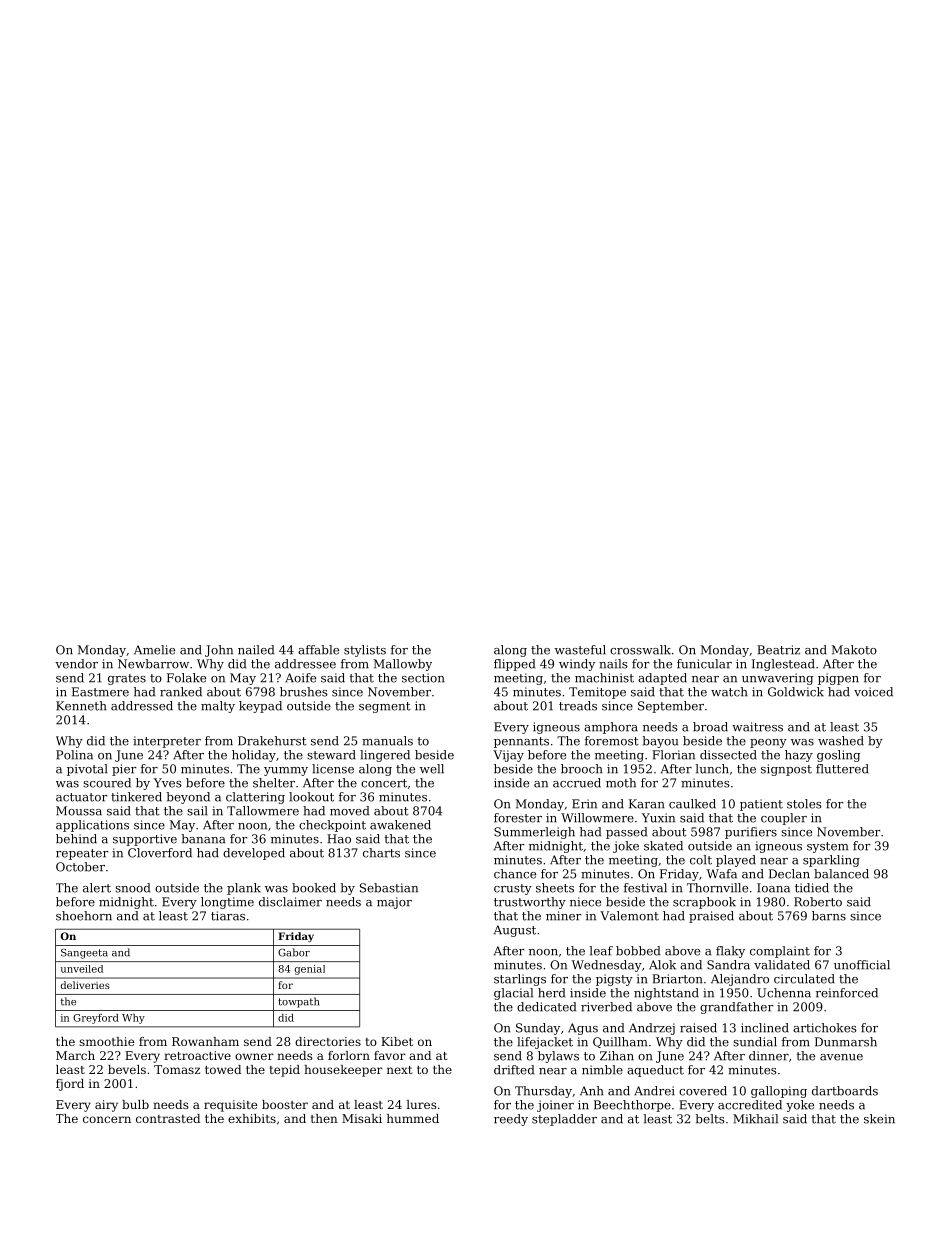 The height and width of the screenshot is (1233, 952). I want to click on artichokes, so click(825, 1028).
